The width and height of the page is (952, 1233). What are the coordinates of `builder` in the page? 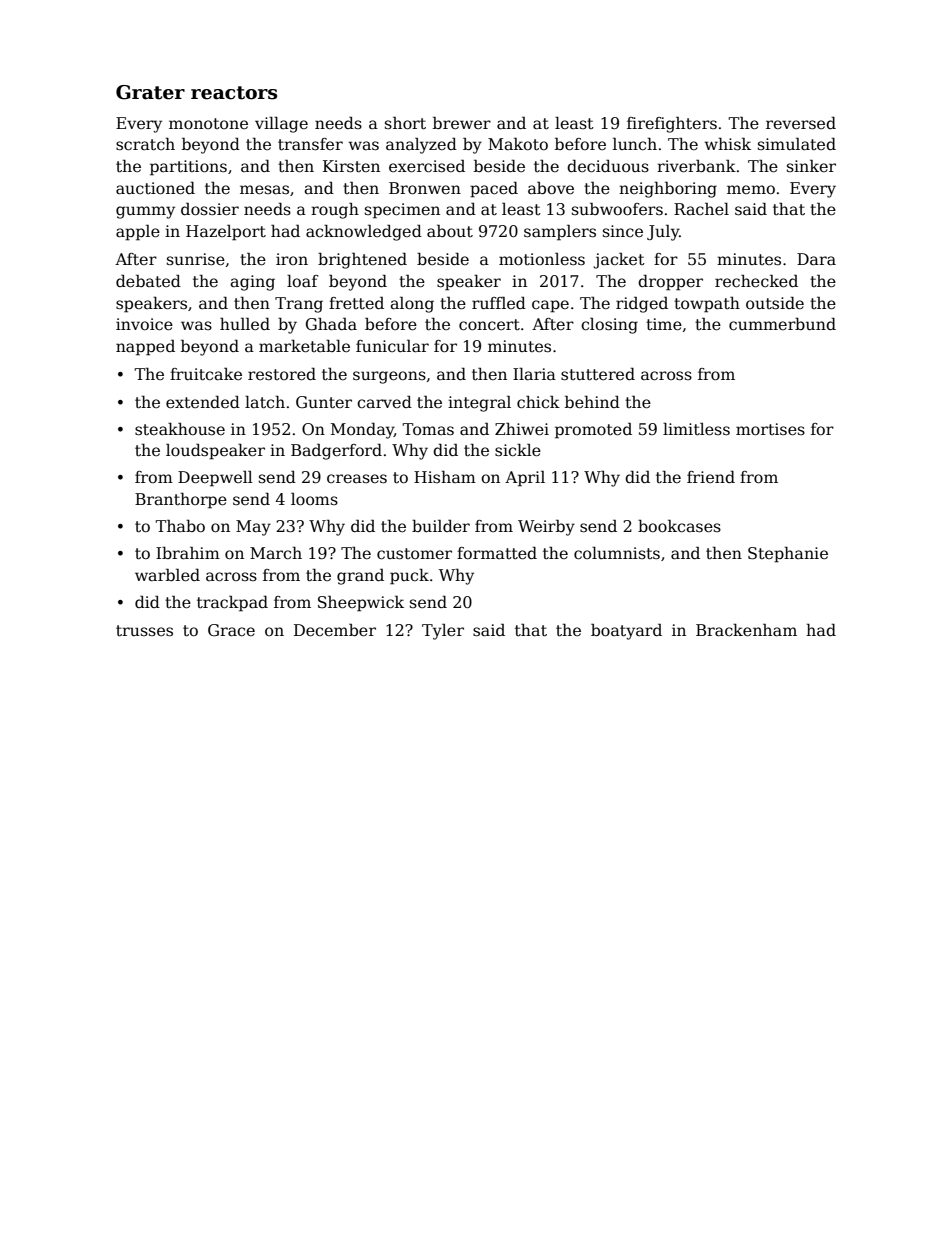 It's located at (441, 526).
